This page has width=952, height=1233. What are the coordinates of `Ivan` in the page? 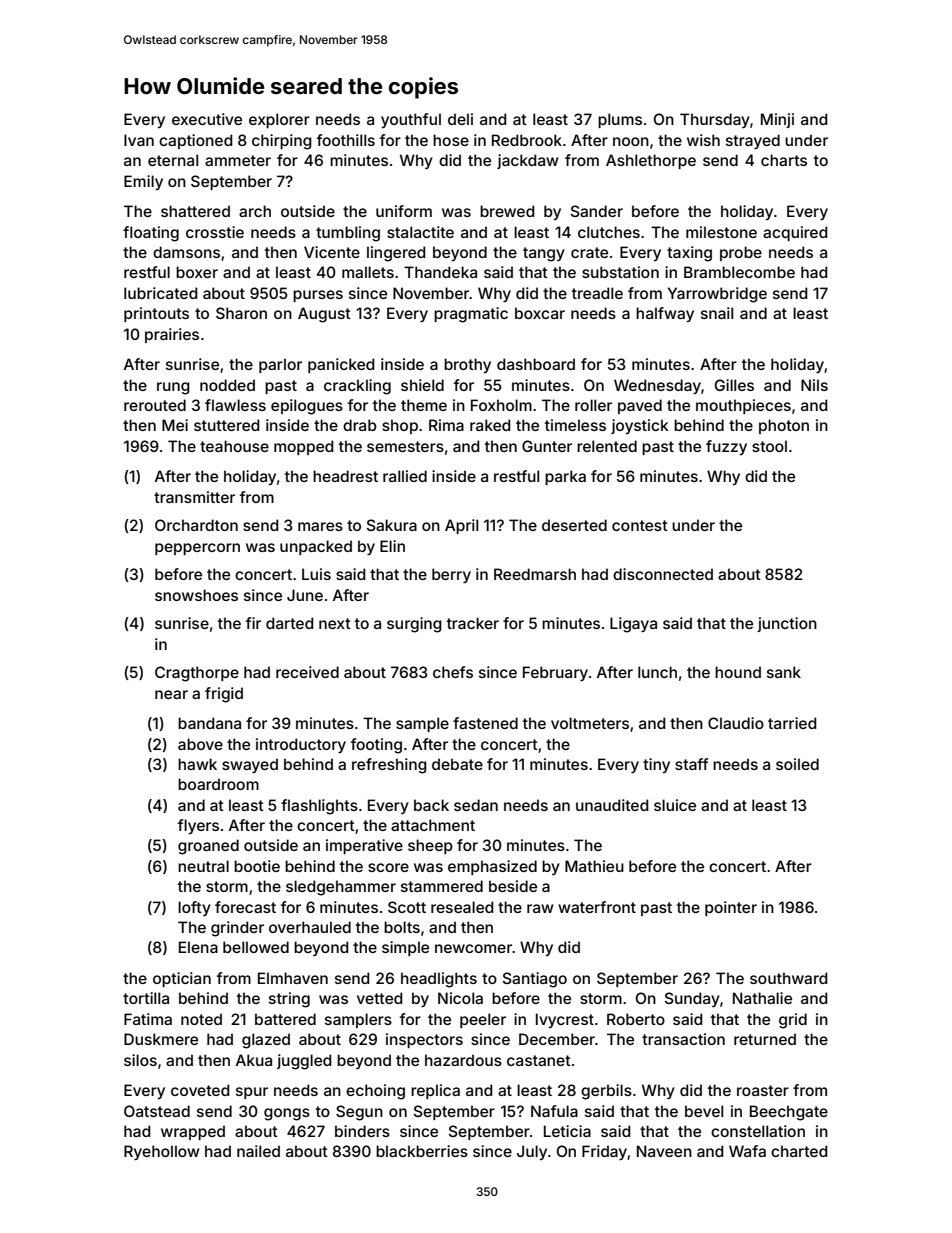 It's located at (139, 140).
